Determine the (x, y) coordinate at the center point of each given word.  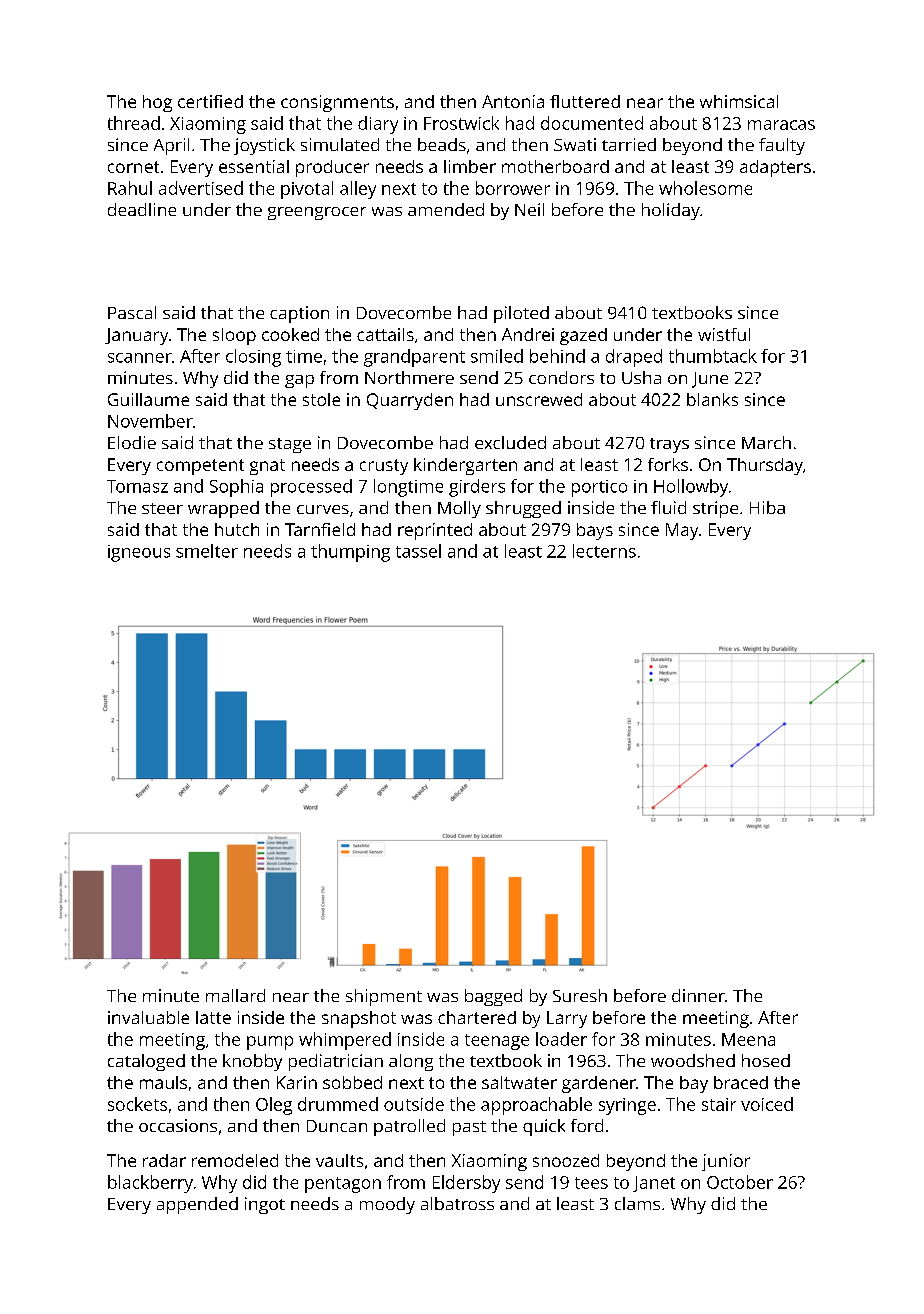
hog (157, 103)
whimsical (739, 101)
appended (197, 1205)
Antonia (513, 101)
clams (637, 1203)
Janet (654, 1184)
